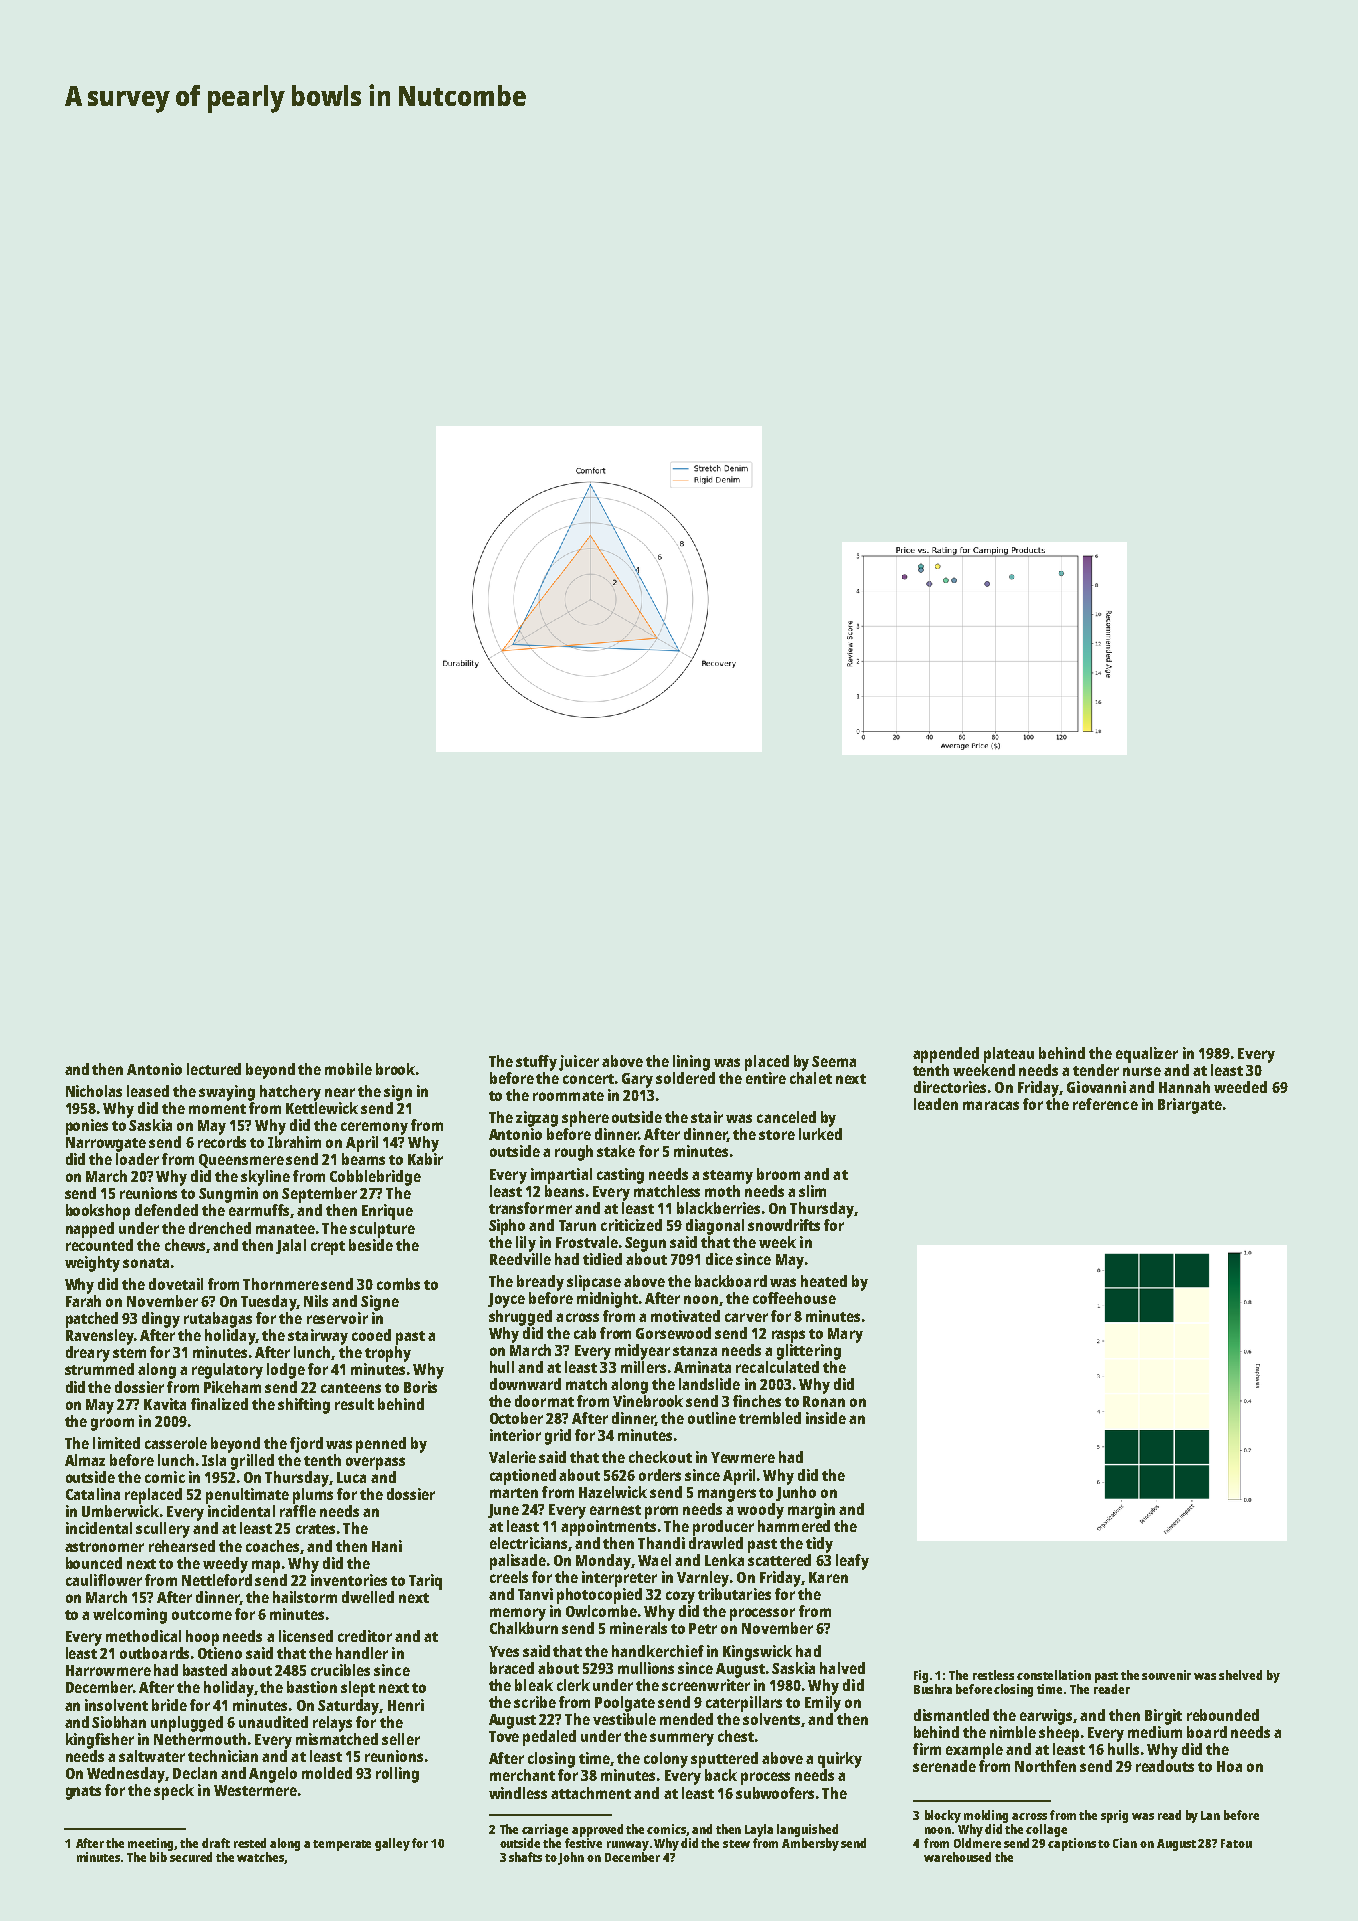 The width and height of the image is (1358, 1921). Describe the element at coordinates (255, 1790) in the image. I see `Westermere` at that location.
